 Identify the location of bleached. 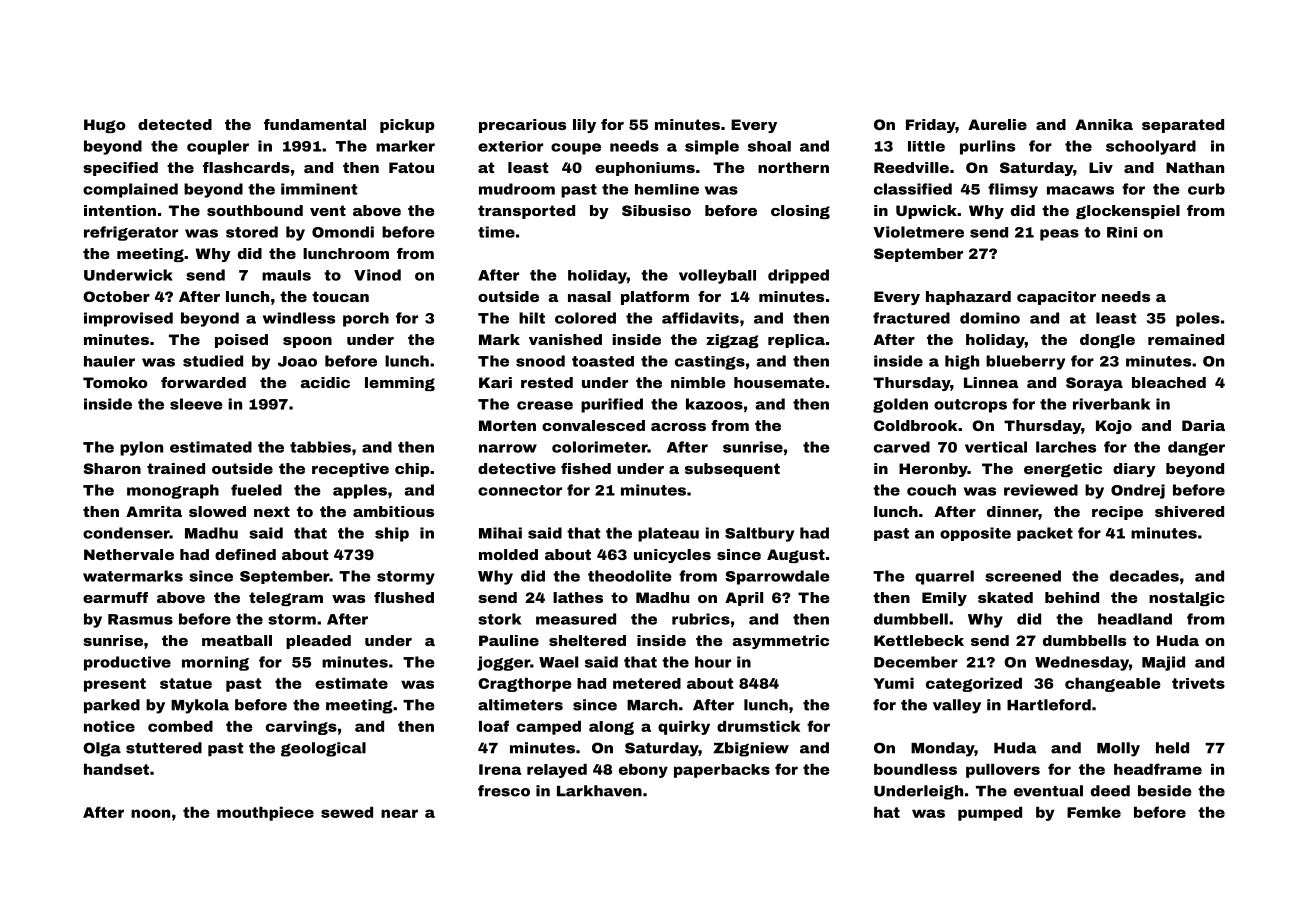
(1169, 382).
